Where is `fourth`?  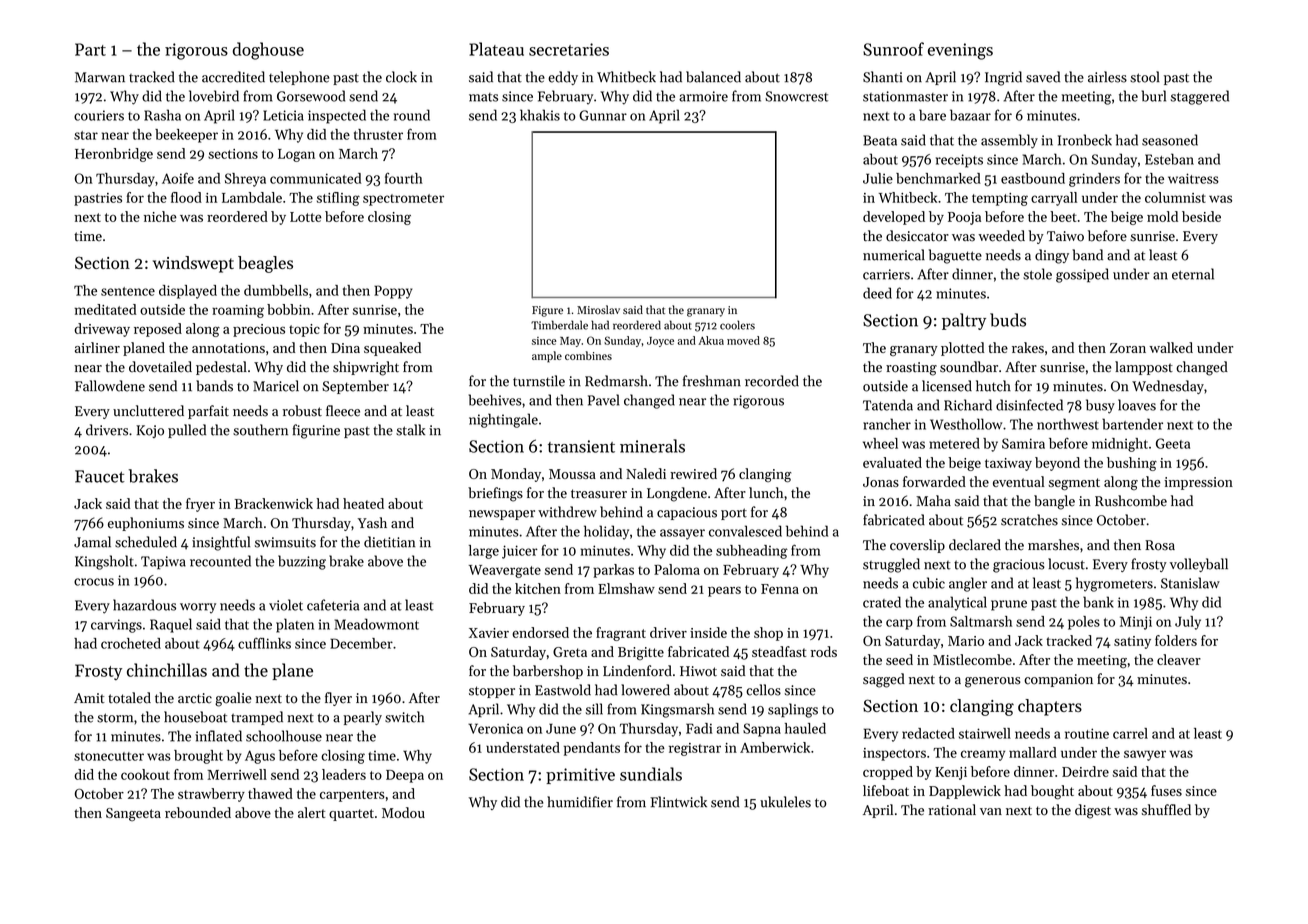
fourth is located at coordinates (404, 178).
